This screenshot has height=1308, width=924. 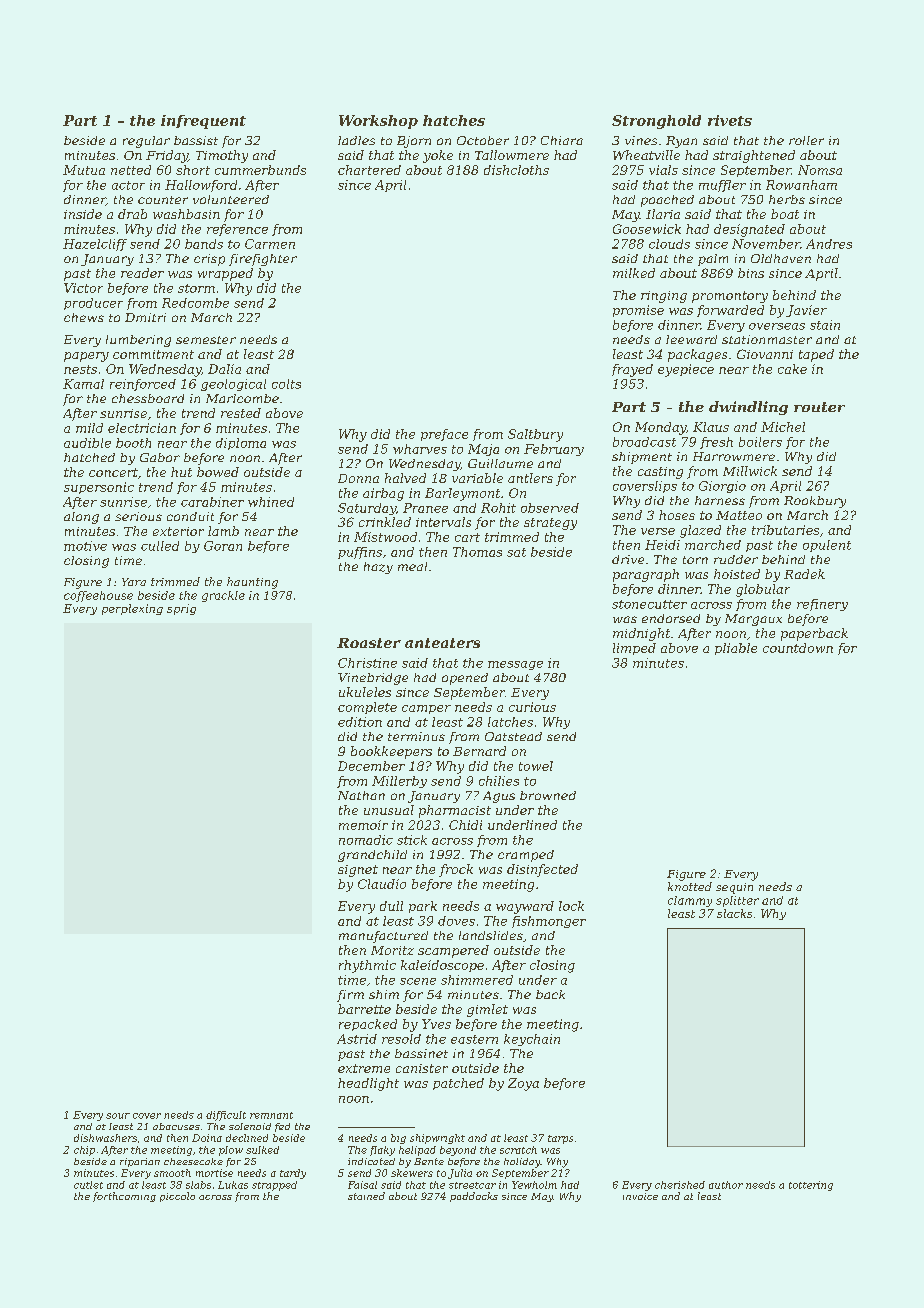 What do you see at coordinates (367, 966) in the screenshot?
I see `rhythmic` at bounding box center [367, 966].
